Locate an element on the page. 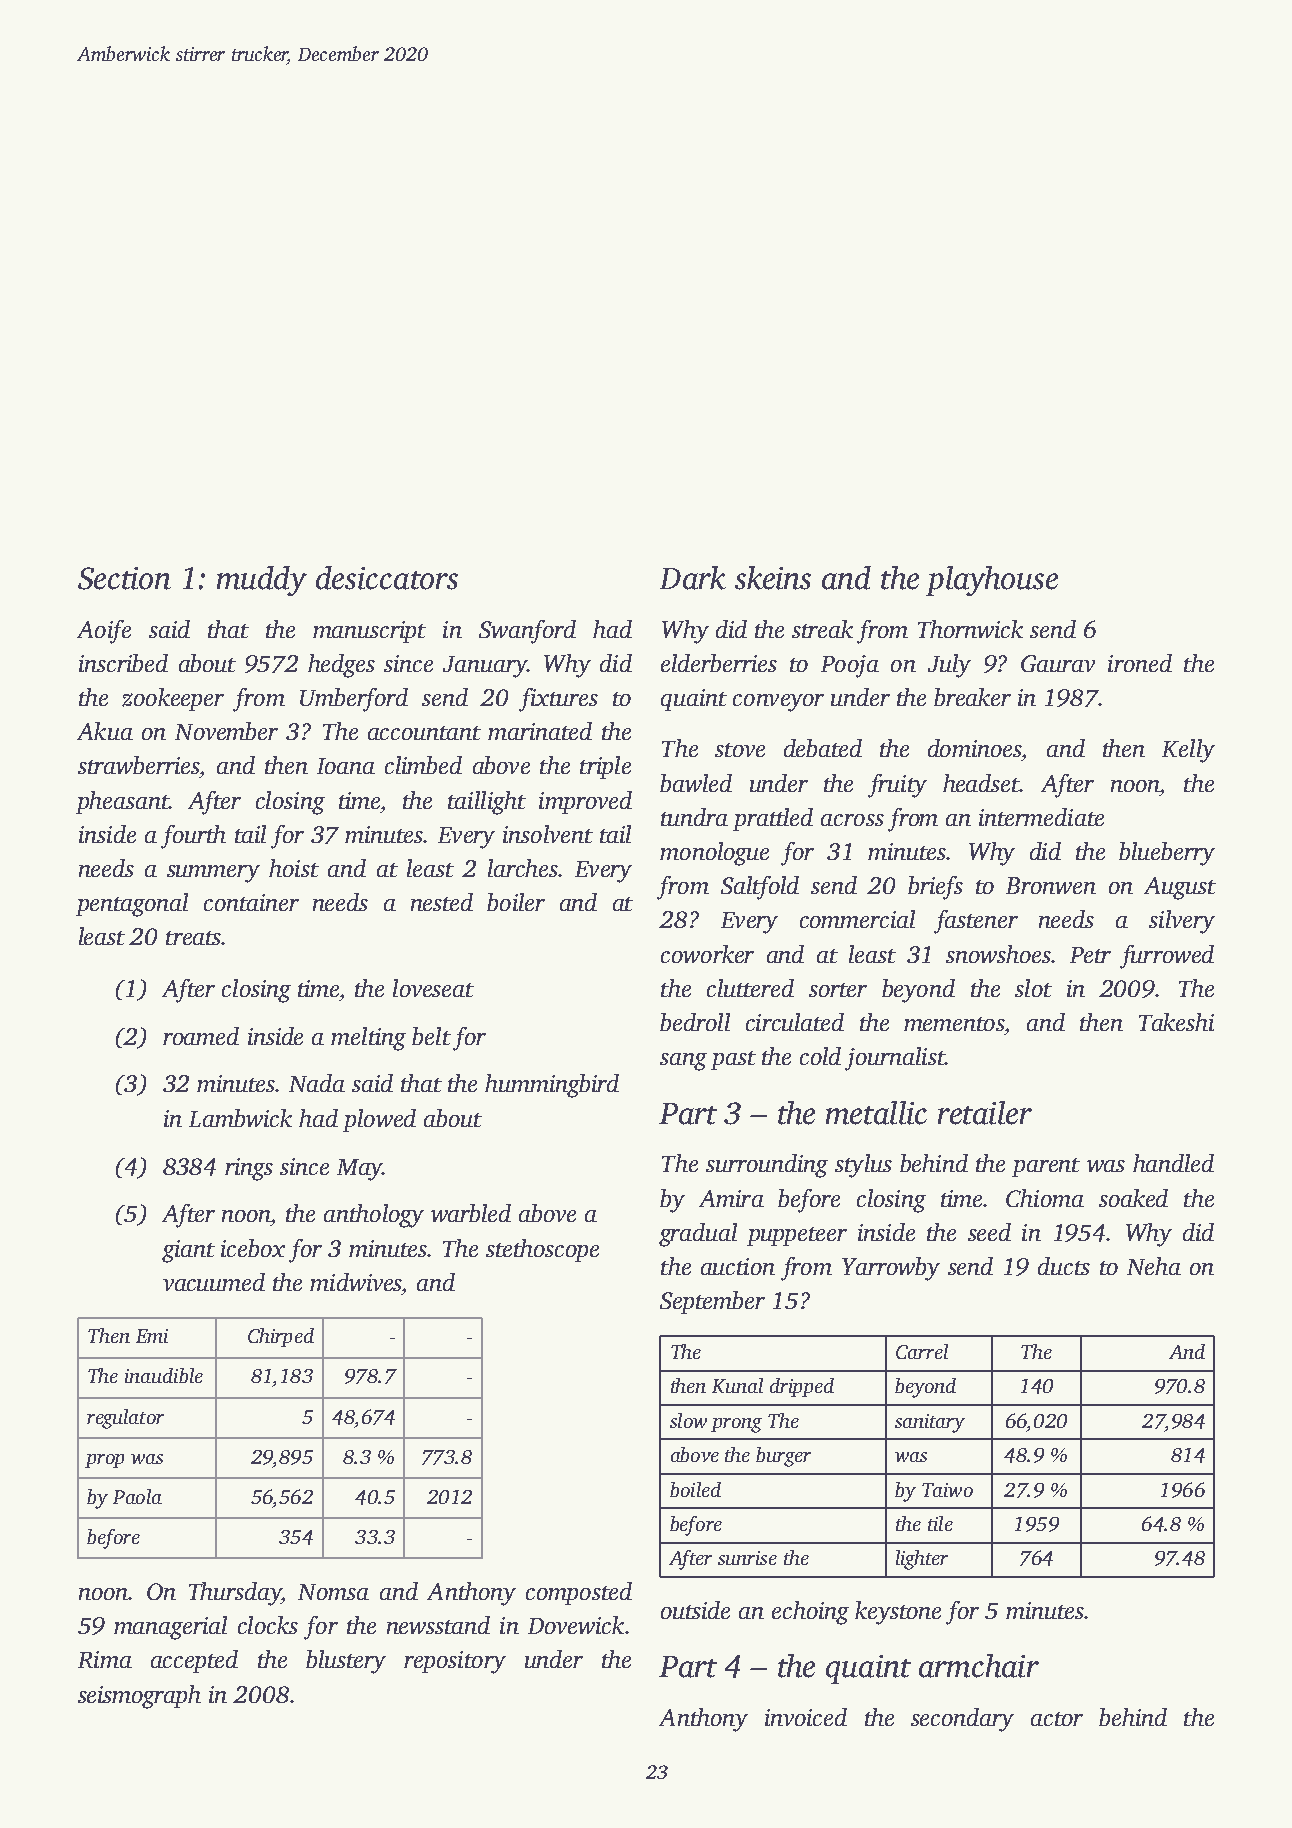 Image resolution: width=1292 pixels, height=1828 pixels. dominoes is located at coordinates (974, 748).
